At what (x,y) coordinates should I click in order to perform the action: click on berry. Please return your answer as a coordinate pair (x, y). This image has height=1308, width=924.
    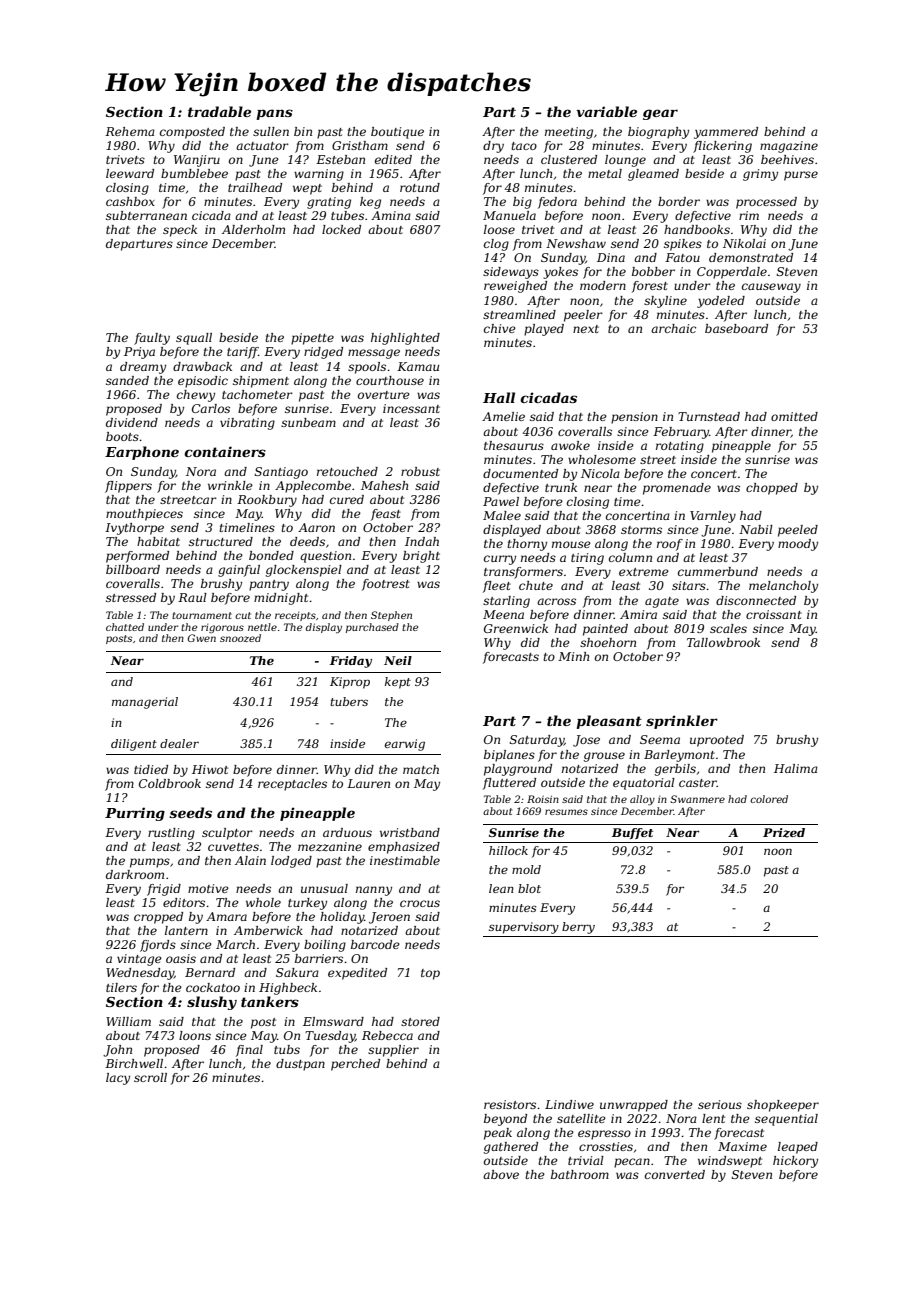
    Looking at the image, I should click on (578, 928).
